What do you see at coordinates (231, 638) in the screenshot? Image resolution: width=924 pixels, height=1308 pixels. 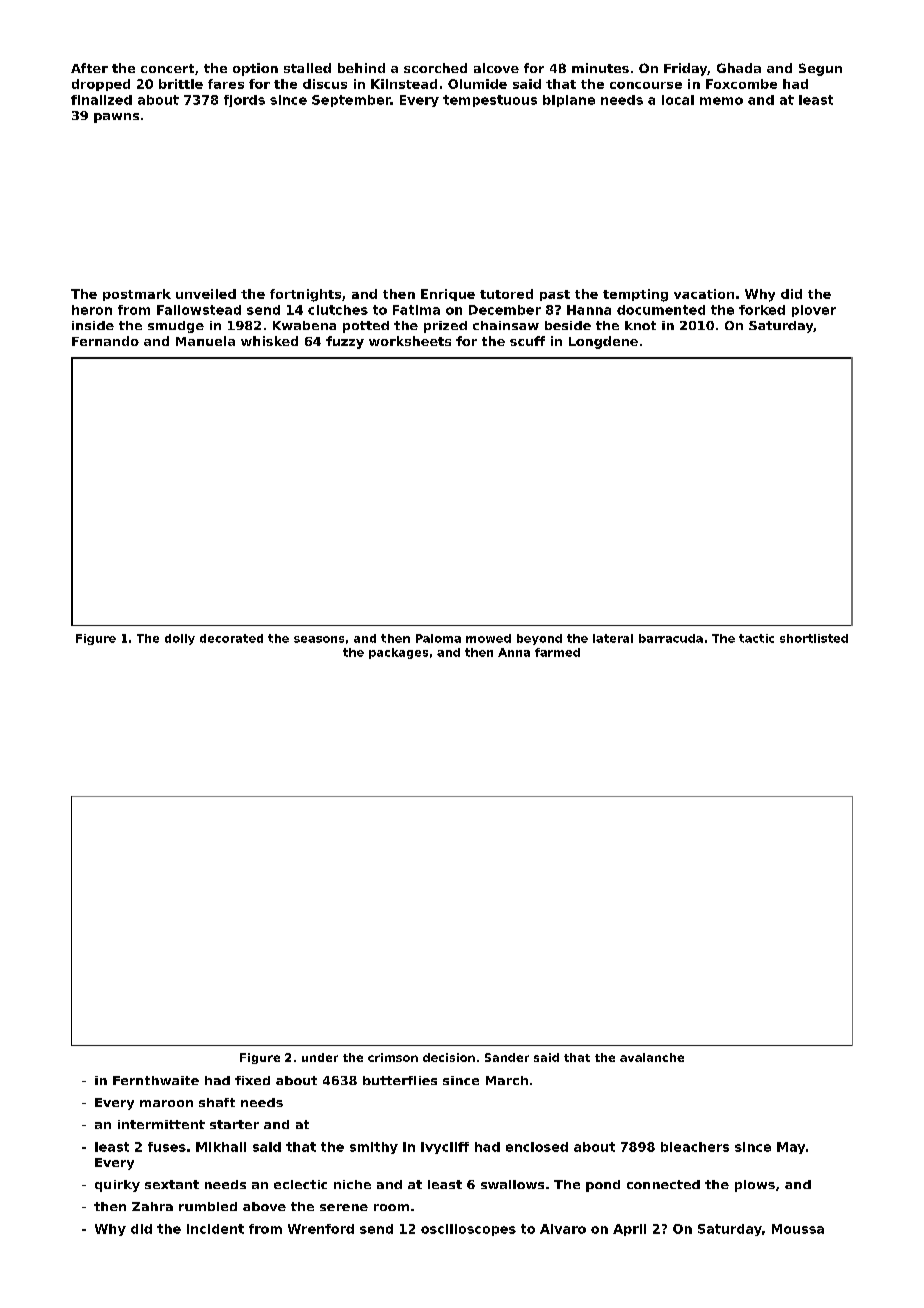 I see `decorated` at bounding box center [231, 638].
